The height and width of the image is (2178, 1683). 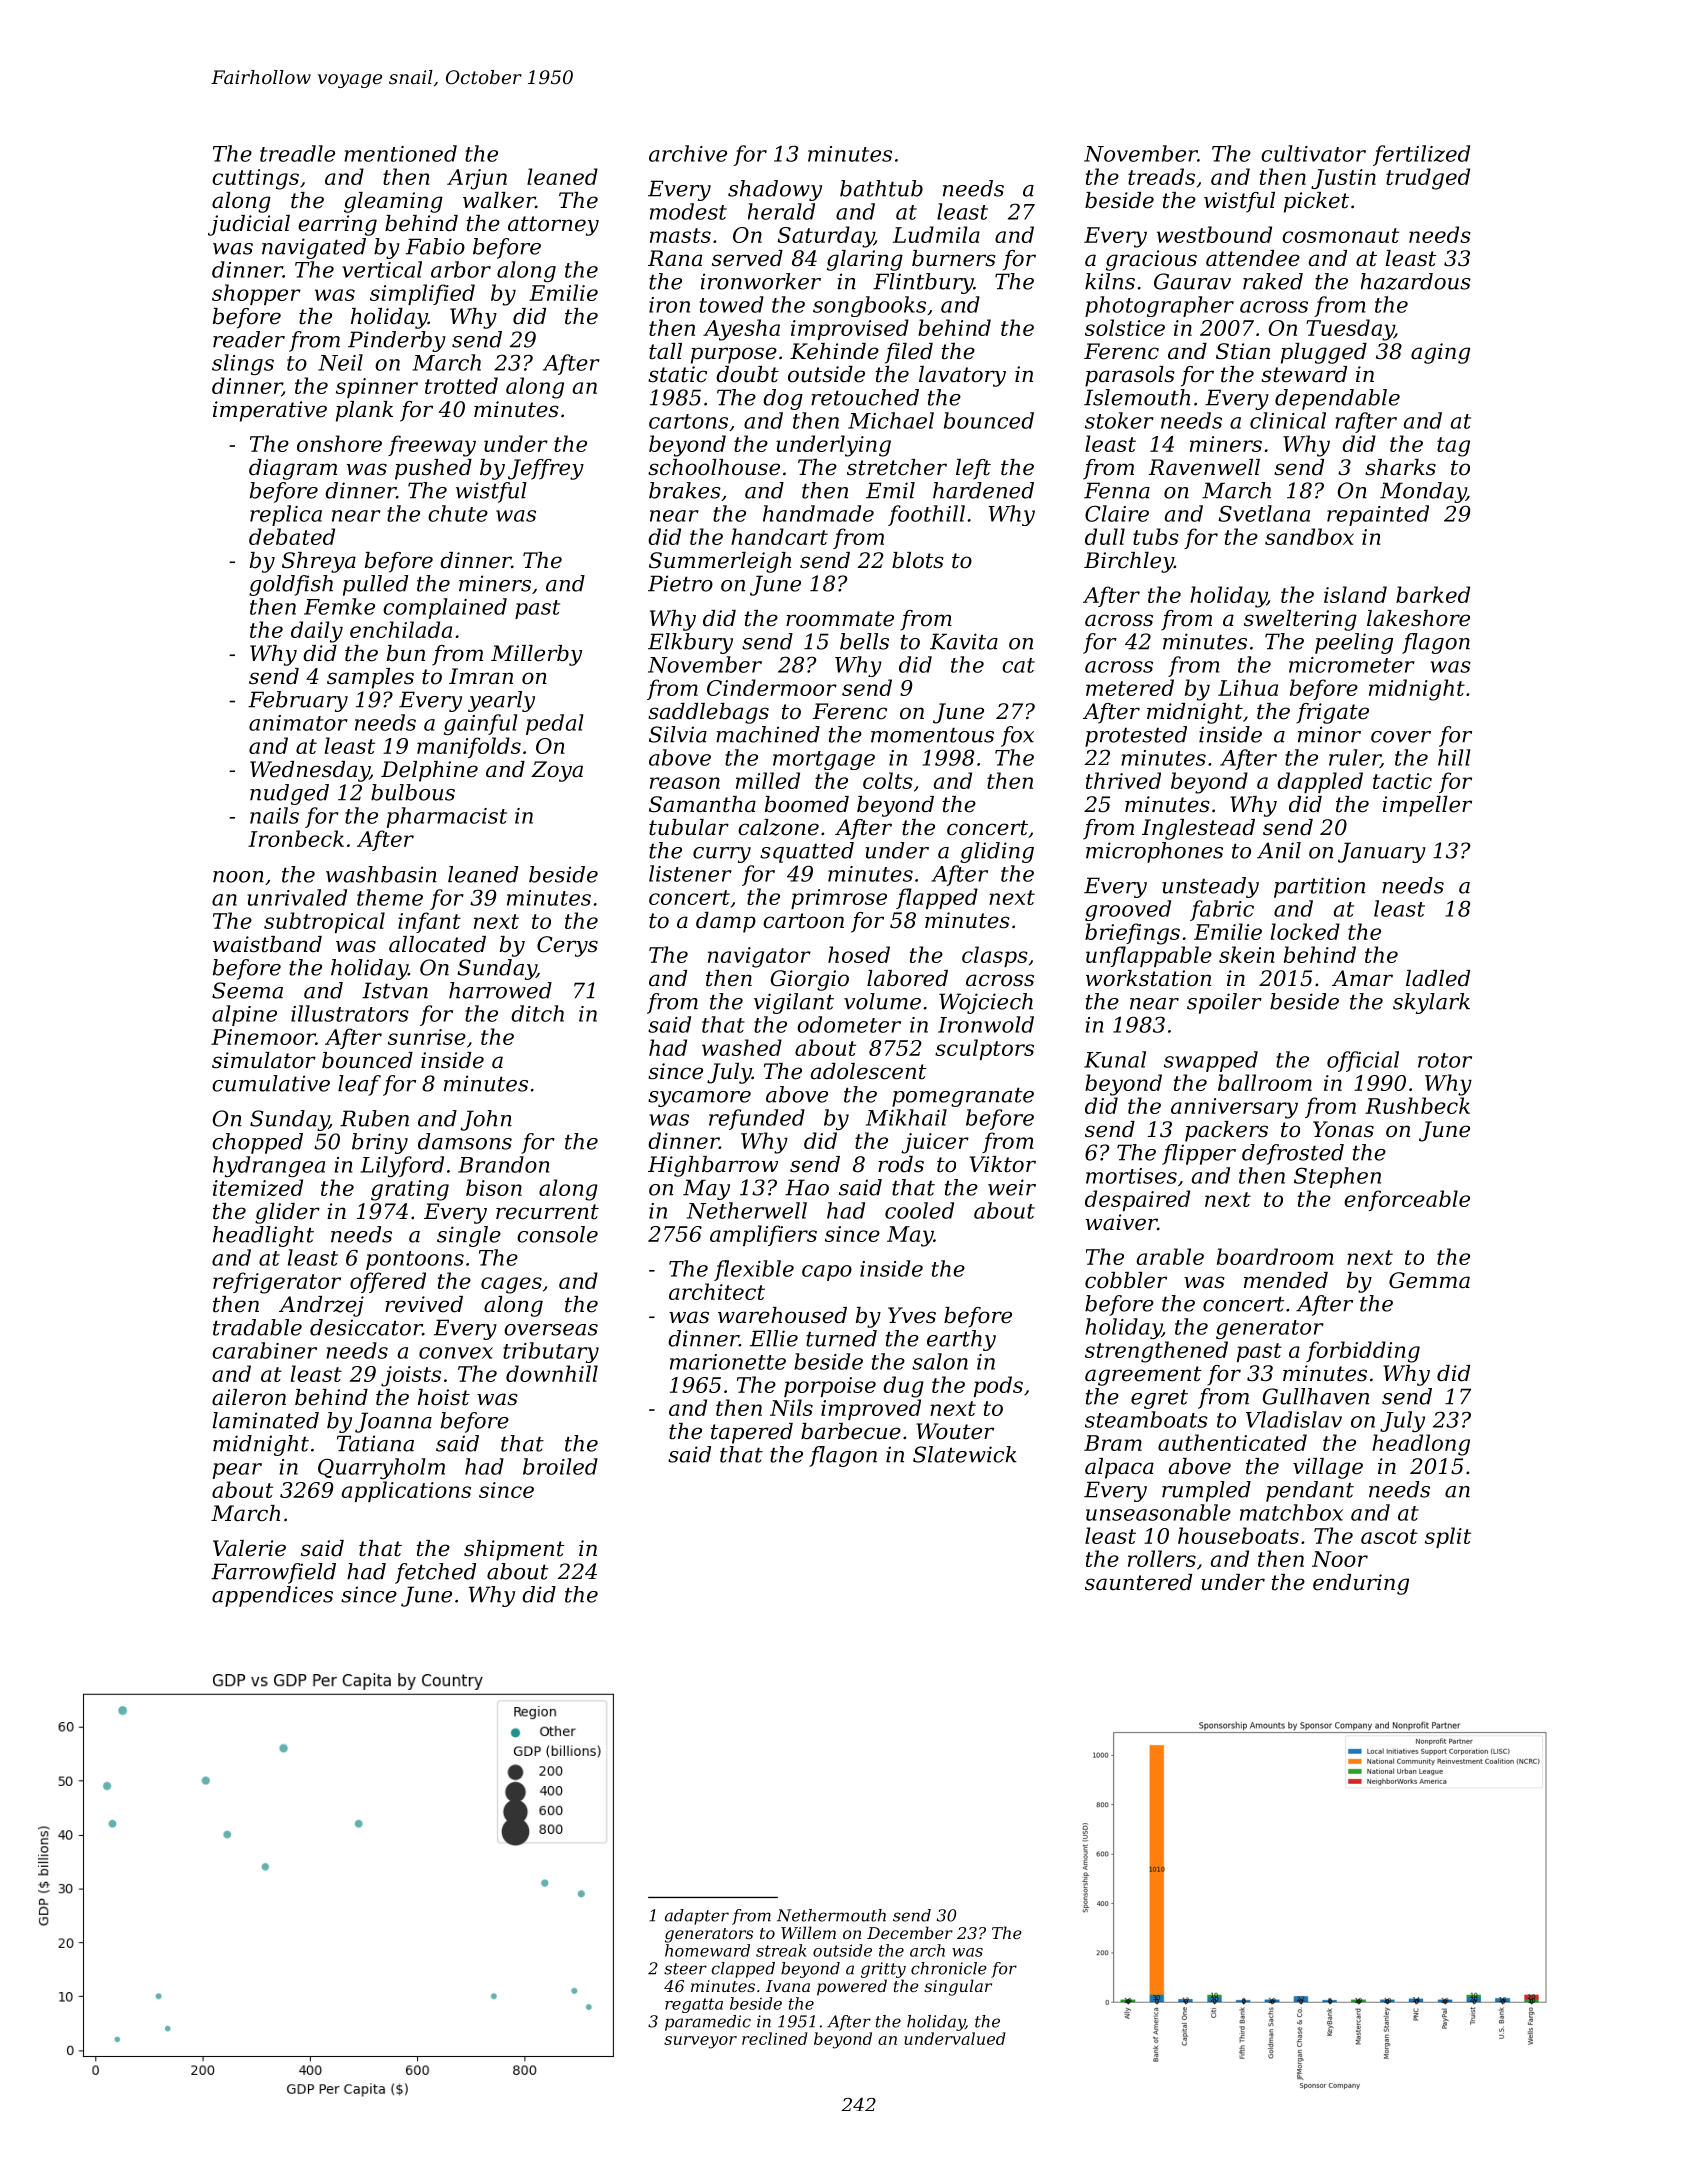 What do you see at coordinates (831, 1915) in the image?
I see `Nethermouth` at bounding box center [831, 1915].
